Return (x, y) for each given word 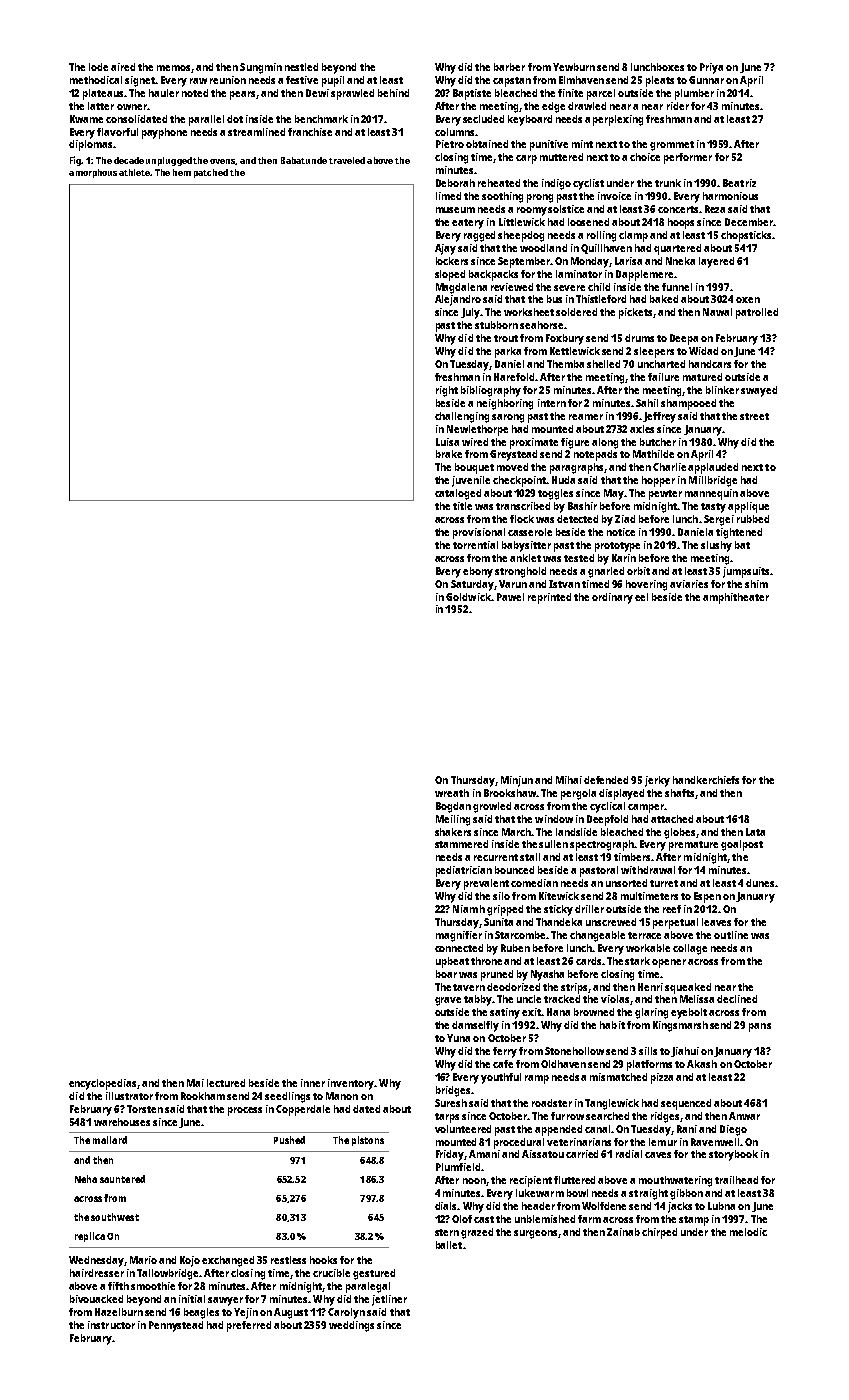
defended (606, 780)
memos (173, 68)
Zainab (623, 1232)
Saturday (472, 585)
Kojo (190, 1261)
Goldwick (468, 597)
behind (393, 93)
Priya (711, 68)
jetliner (389, 1300)
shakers (453, 832)
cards (588, 961)
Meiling (453, 820)
